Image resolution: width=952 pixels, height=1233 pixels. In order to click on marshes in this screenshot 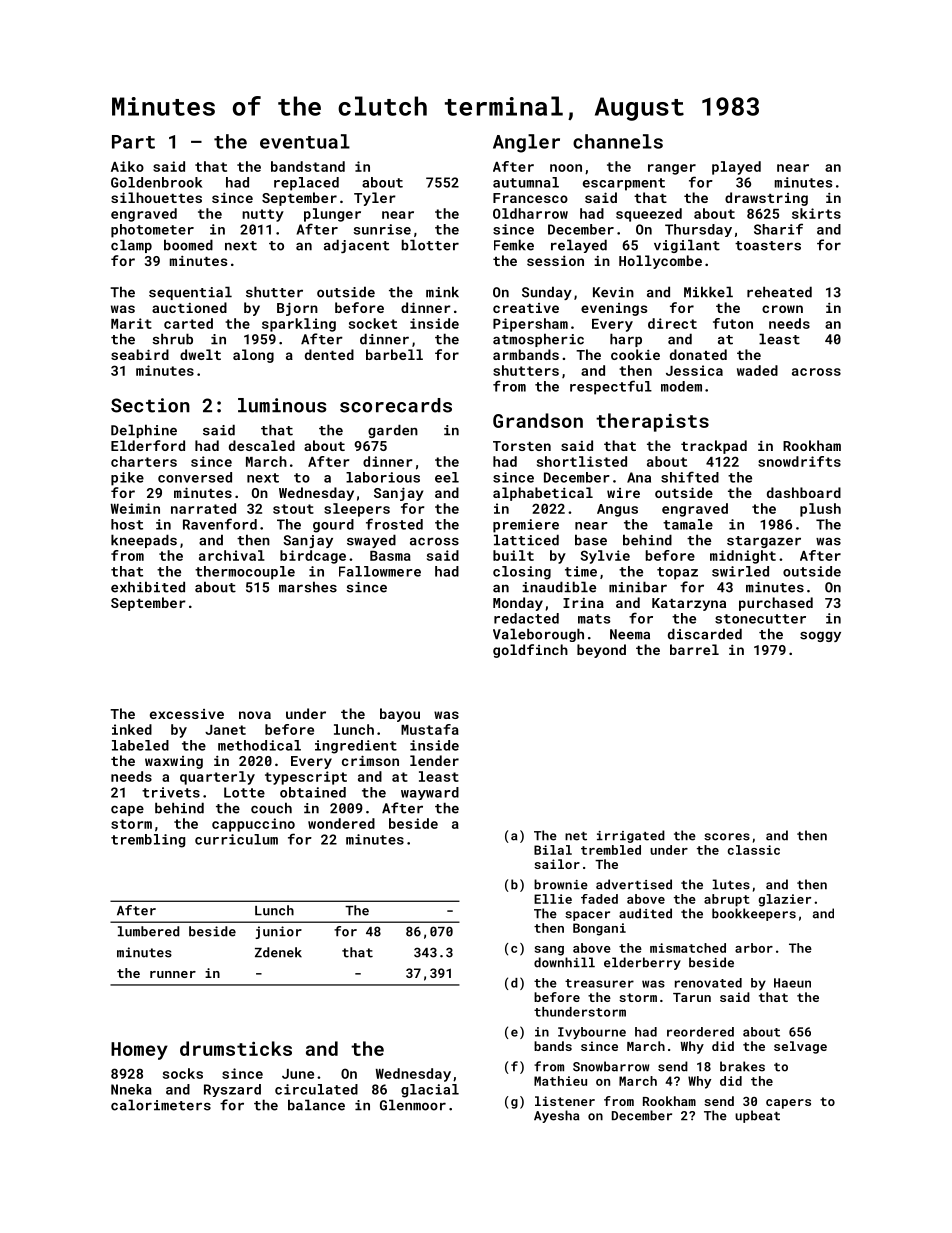, I will do `click(308, 587)`.
